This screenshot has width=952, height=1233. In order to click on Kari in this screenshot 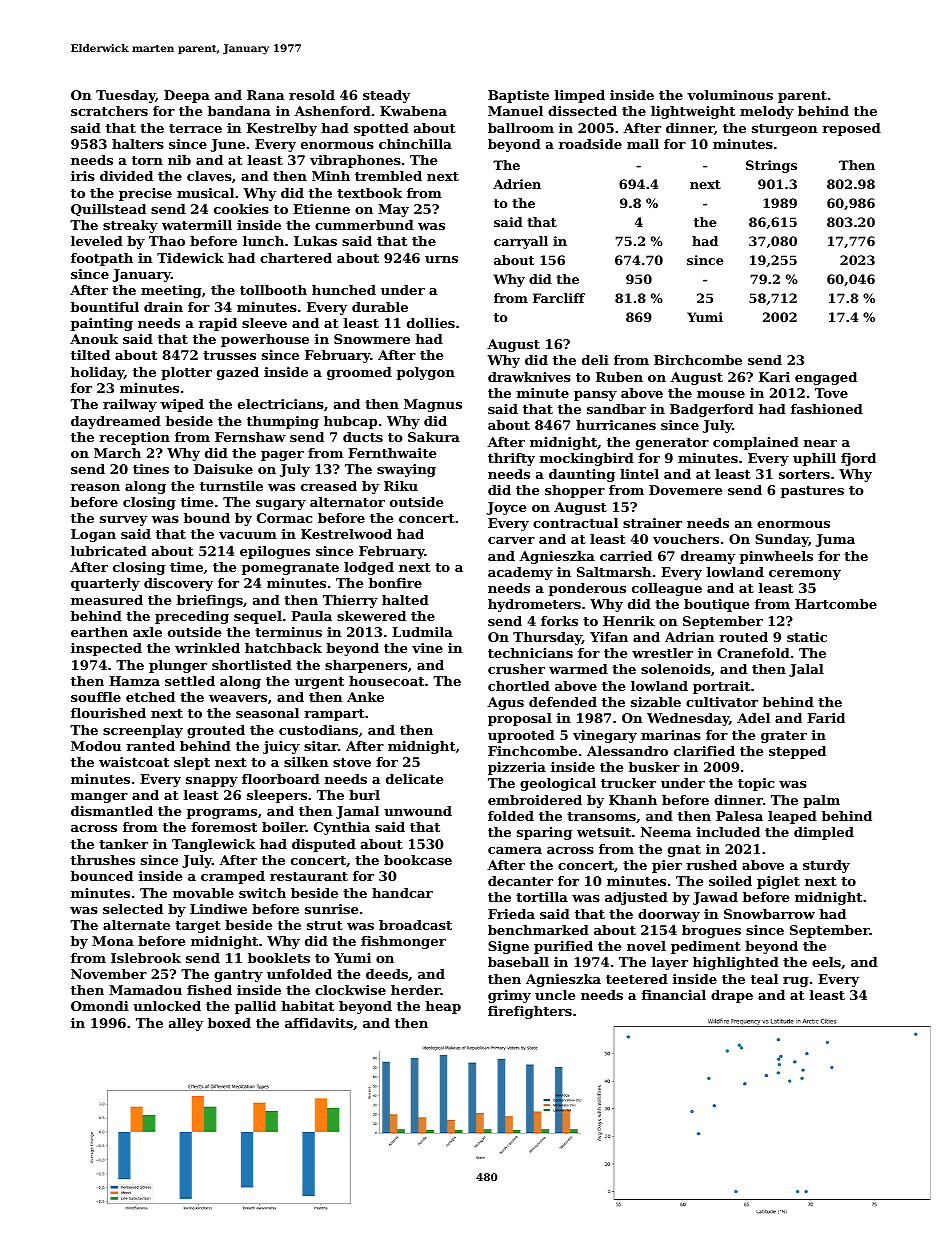, I will do `click(774, 377)`.
